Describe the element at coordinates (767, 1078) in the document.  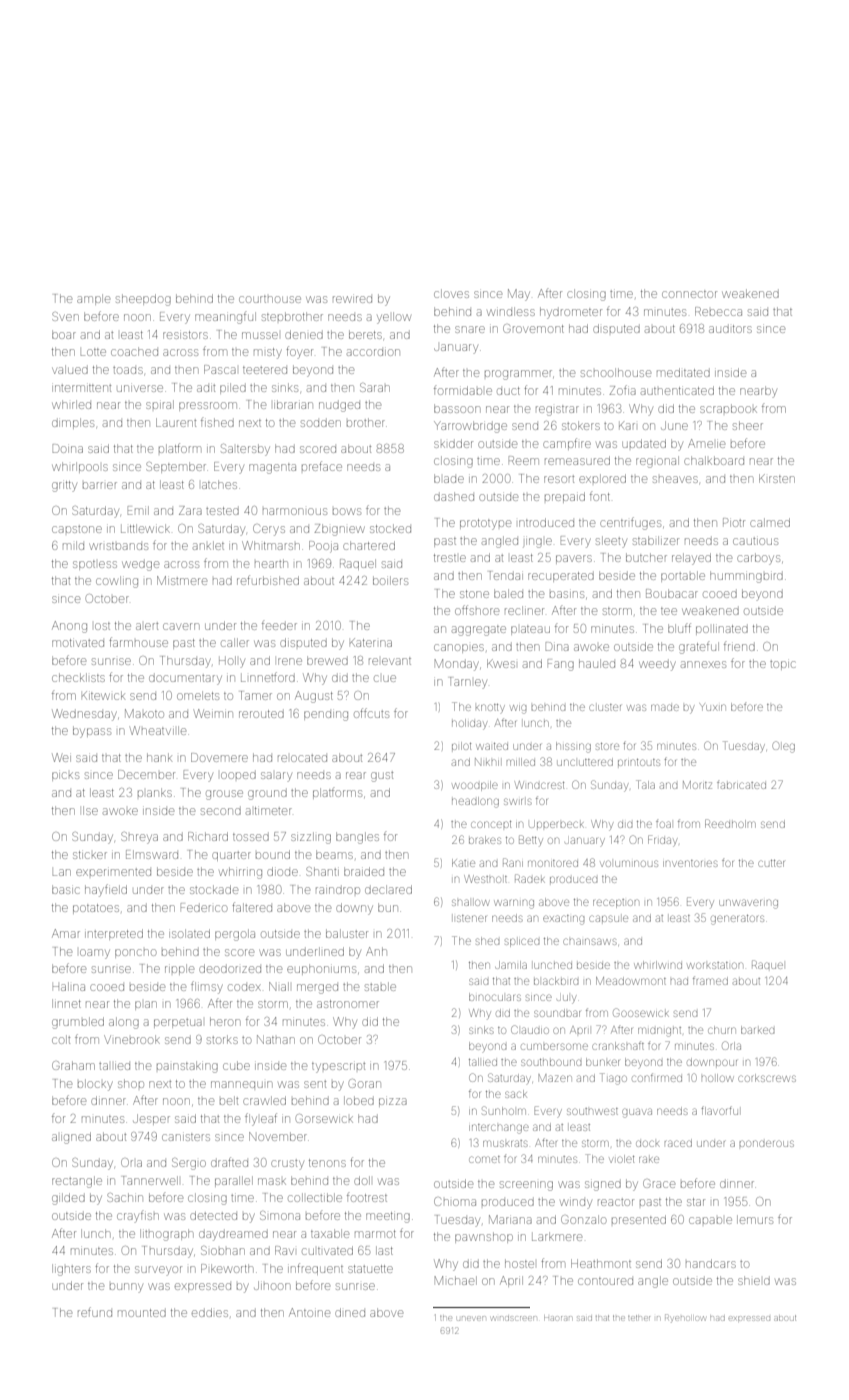
I see `corkscrews` at that location.
